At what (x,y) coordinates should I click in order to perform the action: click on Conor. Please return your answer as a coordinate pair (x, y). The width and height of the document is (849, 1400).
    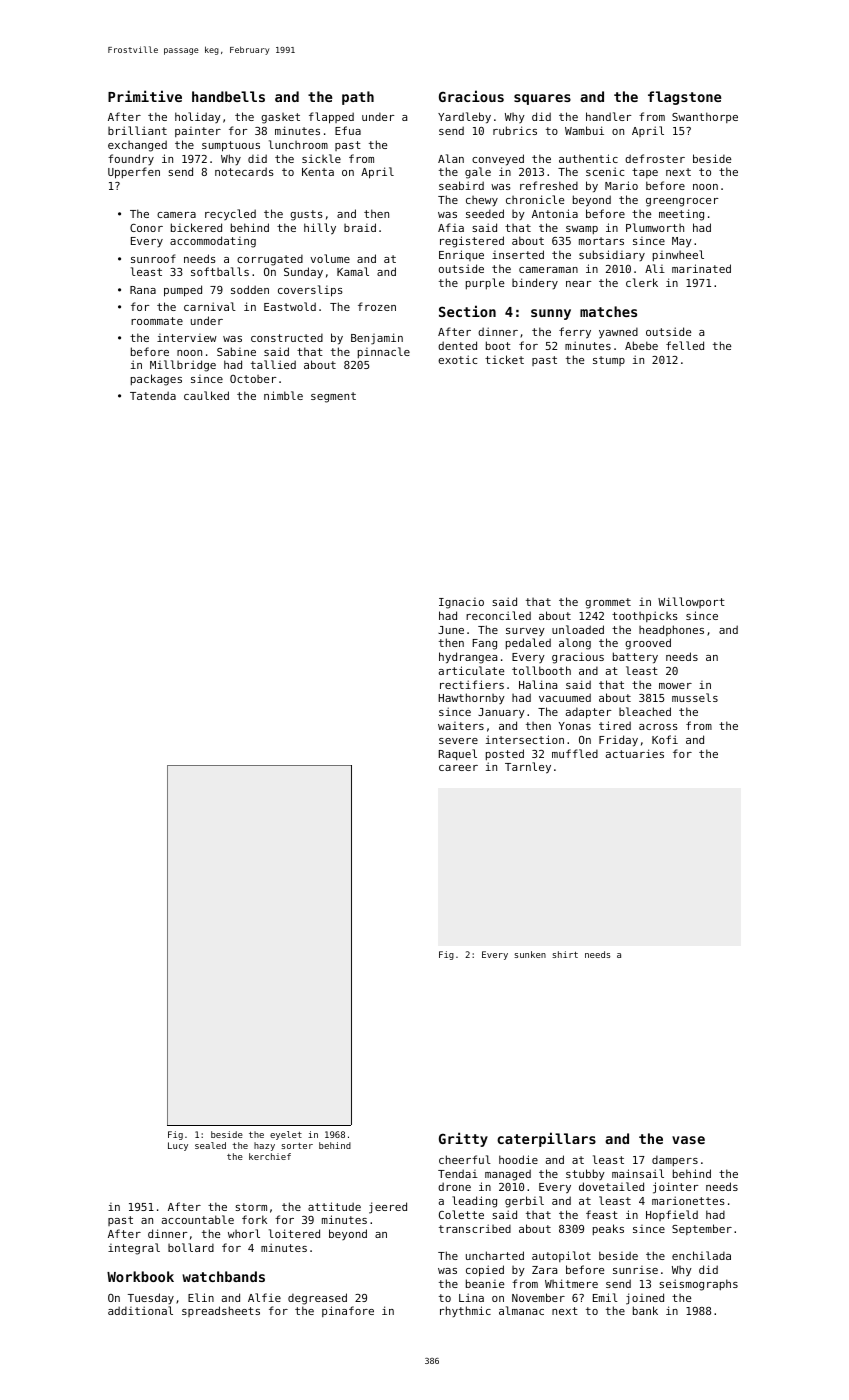
    Looking at the image, I should click on (146, 228).
